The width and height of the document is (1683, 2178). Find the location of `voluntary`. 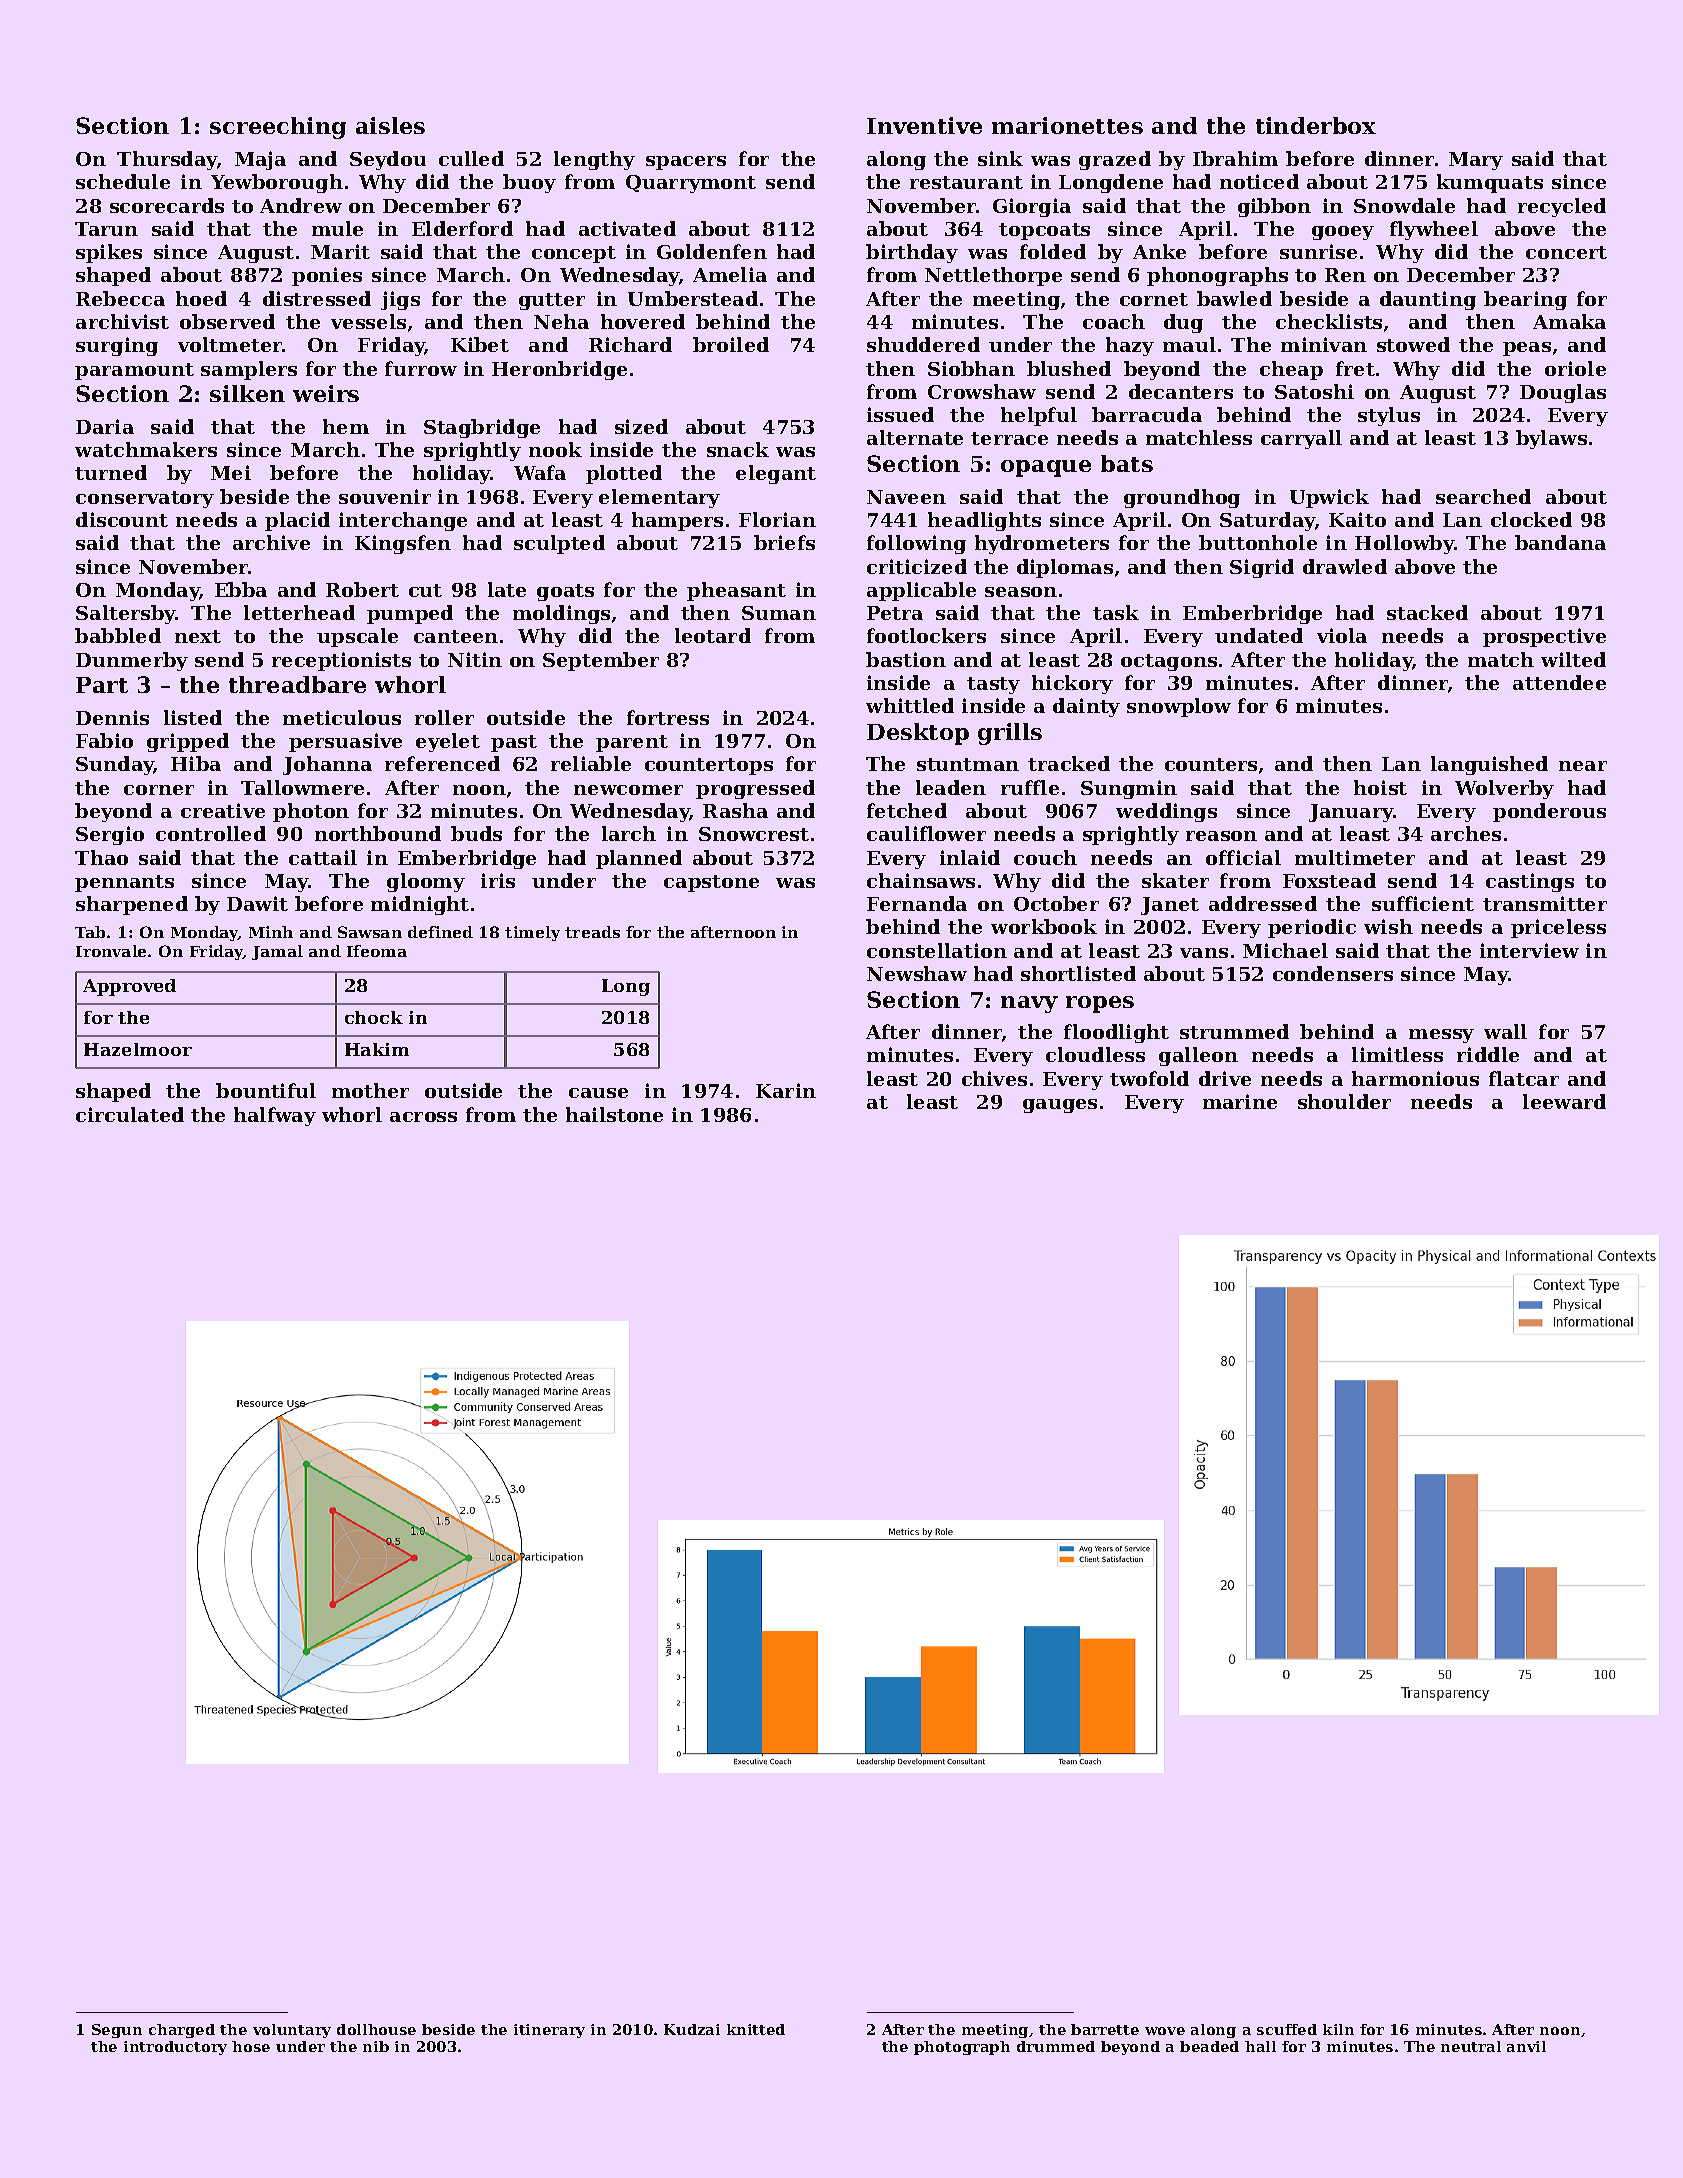

voluntary is located at coordinates (292, 2031).
